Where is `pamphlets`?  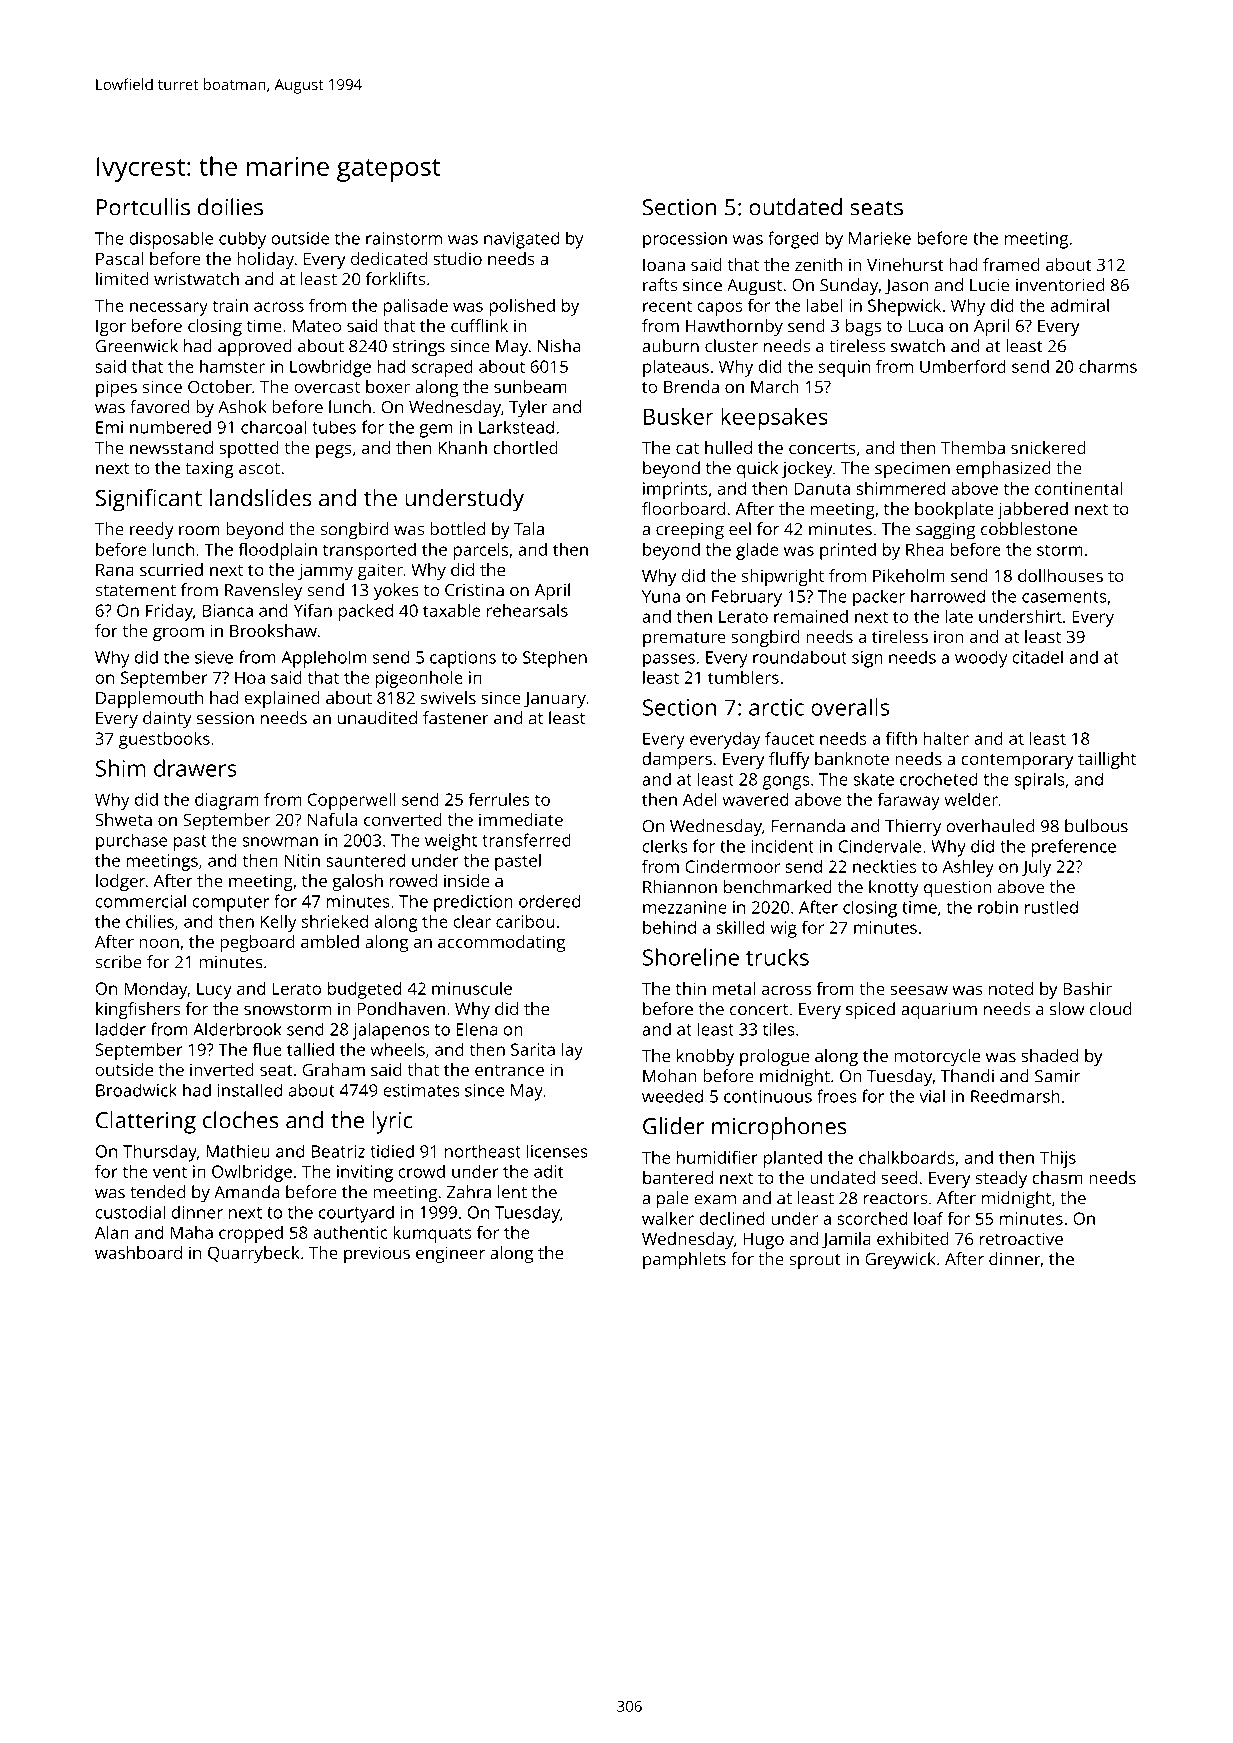 pamphlets is located at coordinates (684, 1261).
